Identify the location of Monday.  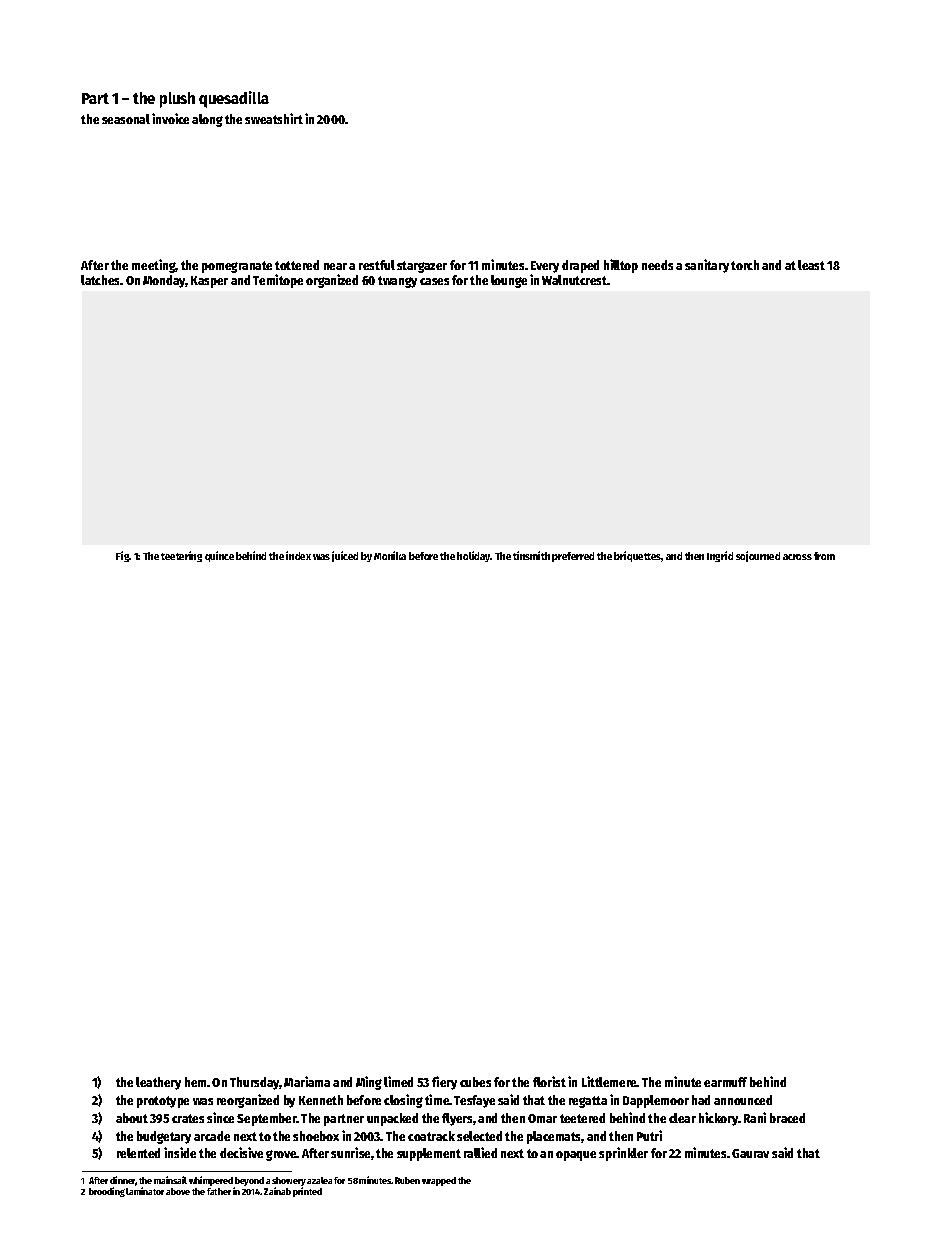
(164, 281).
